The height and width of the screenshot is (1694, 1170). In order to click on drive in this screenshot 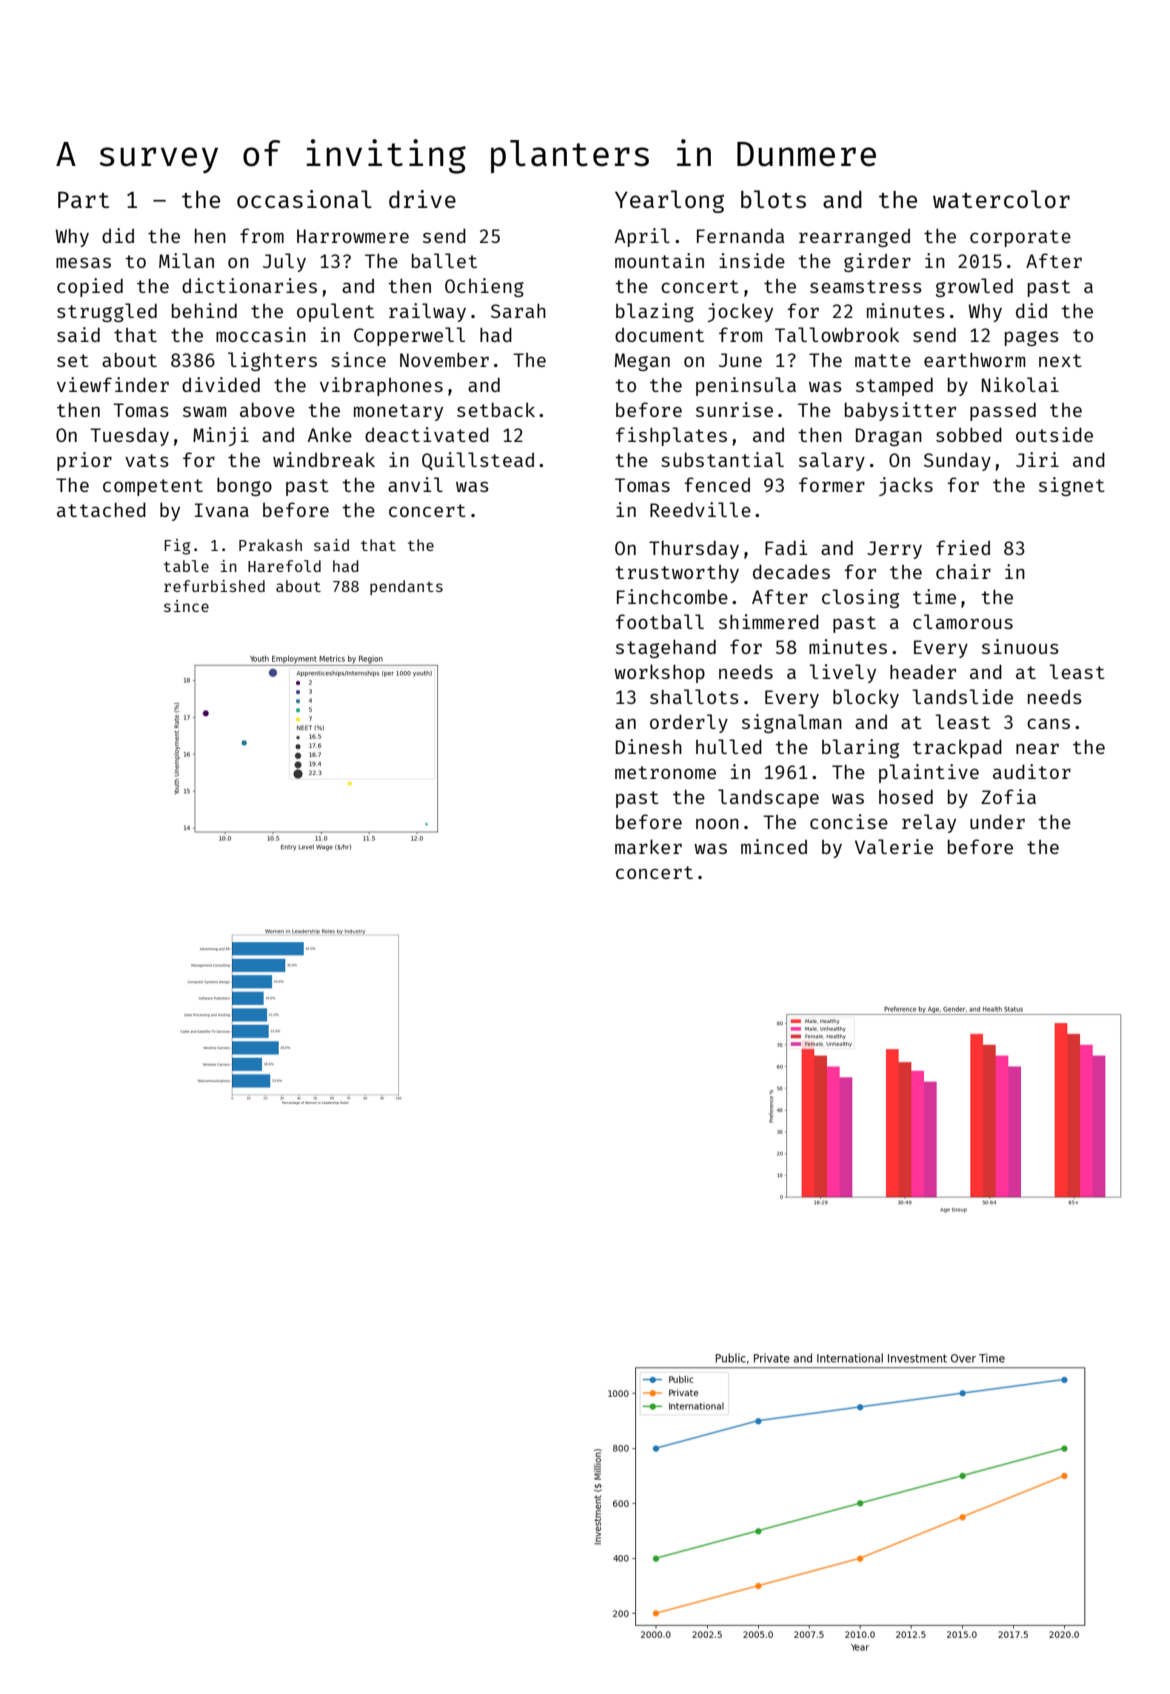, I will do `click(422, 199)`.
